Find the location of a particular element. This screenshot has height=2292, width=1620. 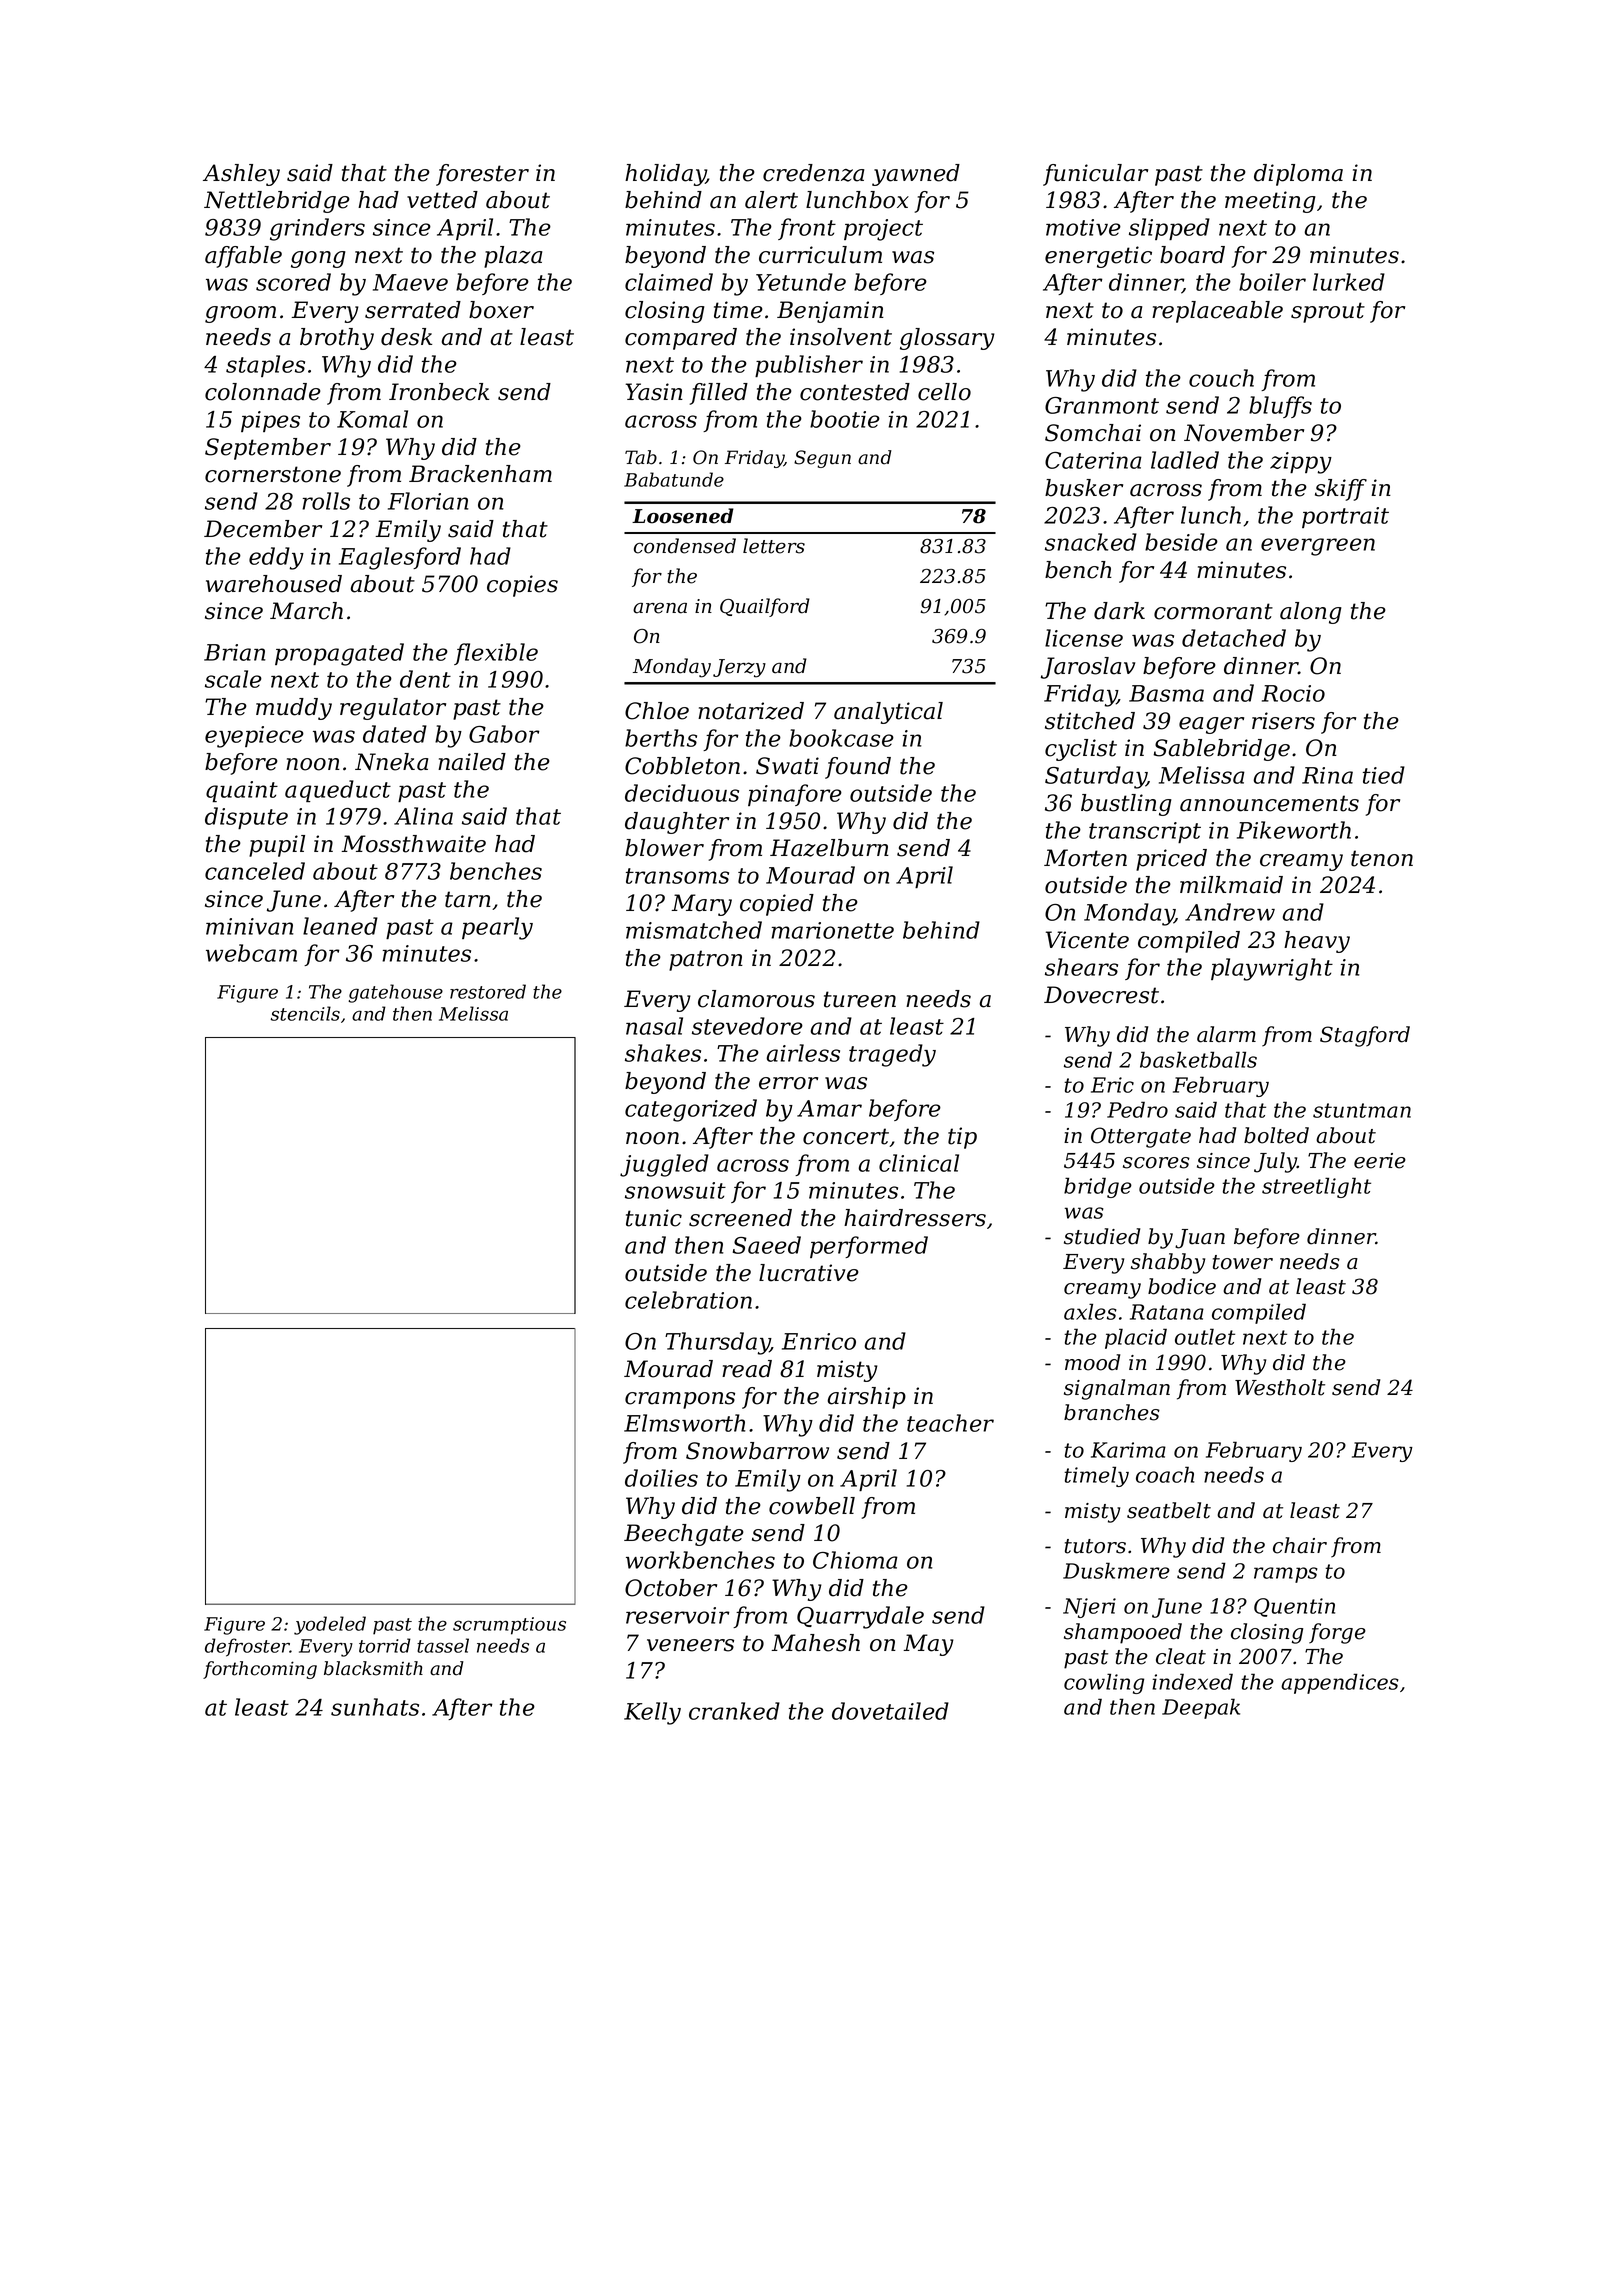

diploma is located at coordinates (1298, 175).
